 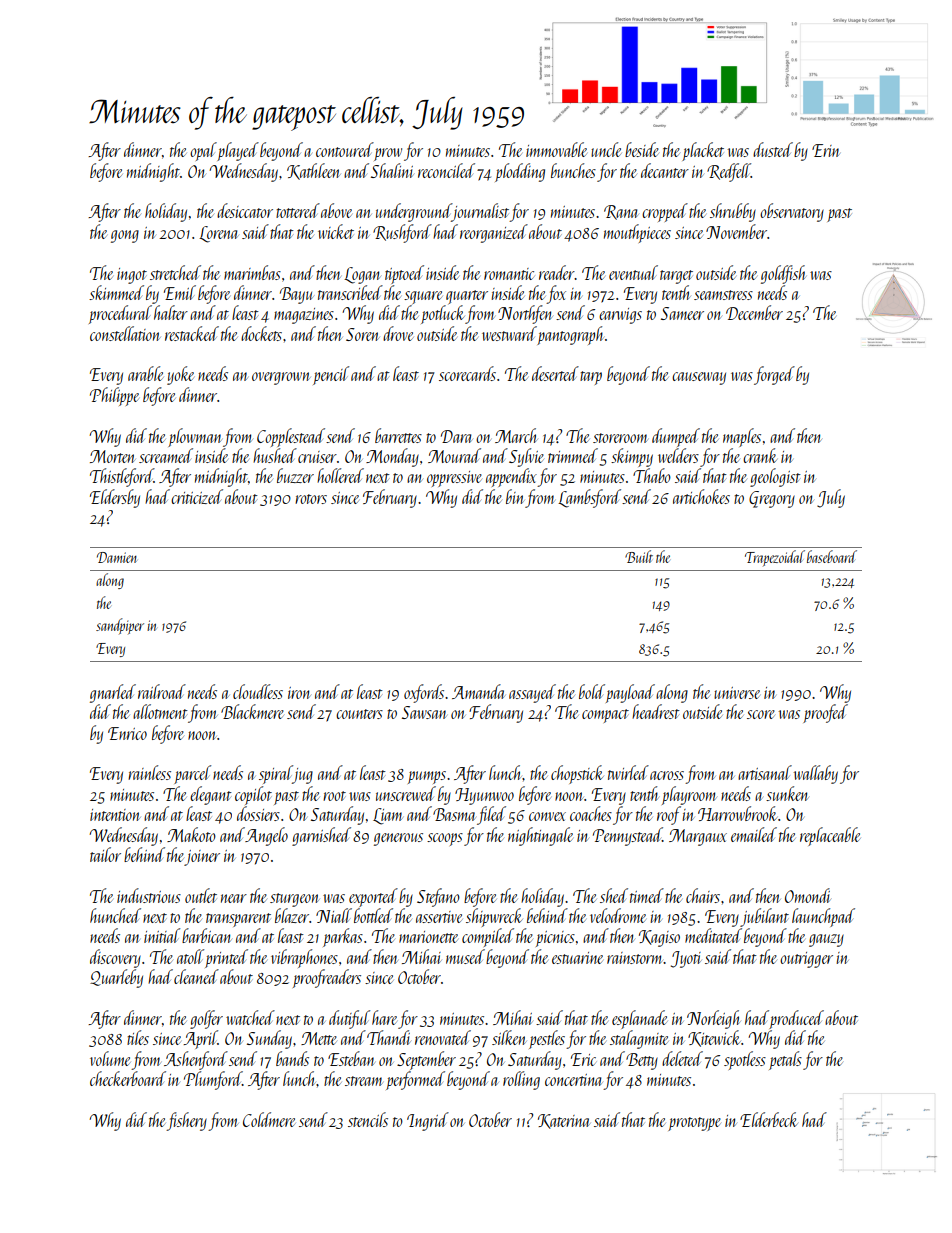 What do you see at coordinates (737, 693) in the screenshot?
I see `universe` at bounding box center [737, 693].
